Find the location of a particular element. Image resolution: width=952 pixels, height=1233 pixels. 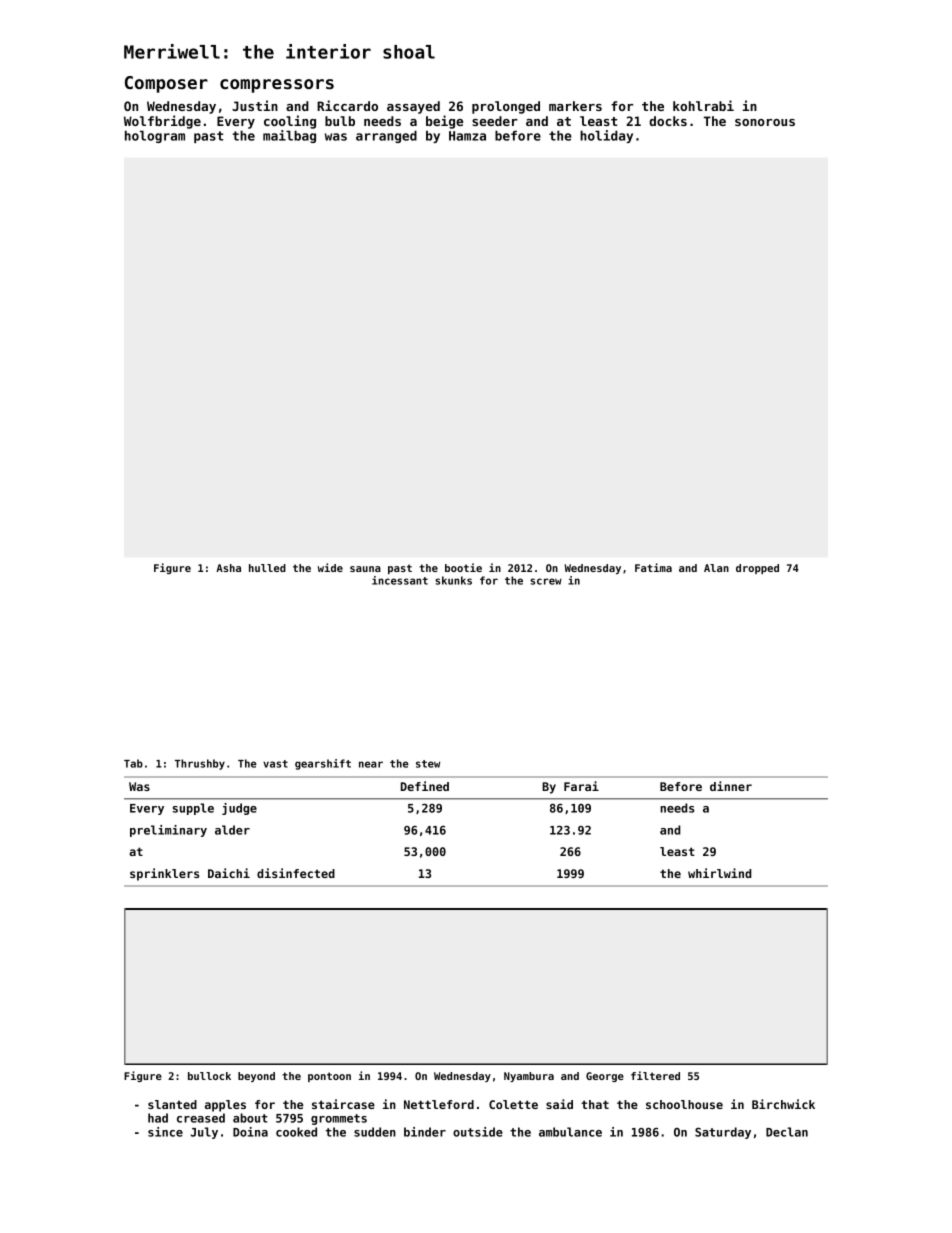

Justin is located at coordinates (255, 105).
